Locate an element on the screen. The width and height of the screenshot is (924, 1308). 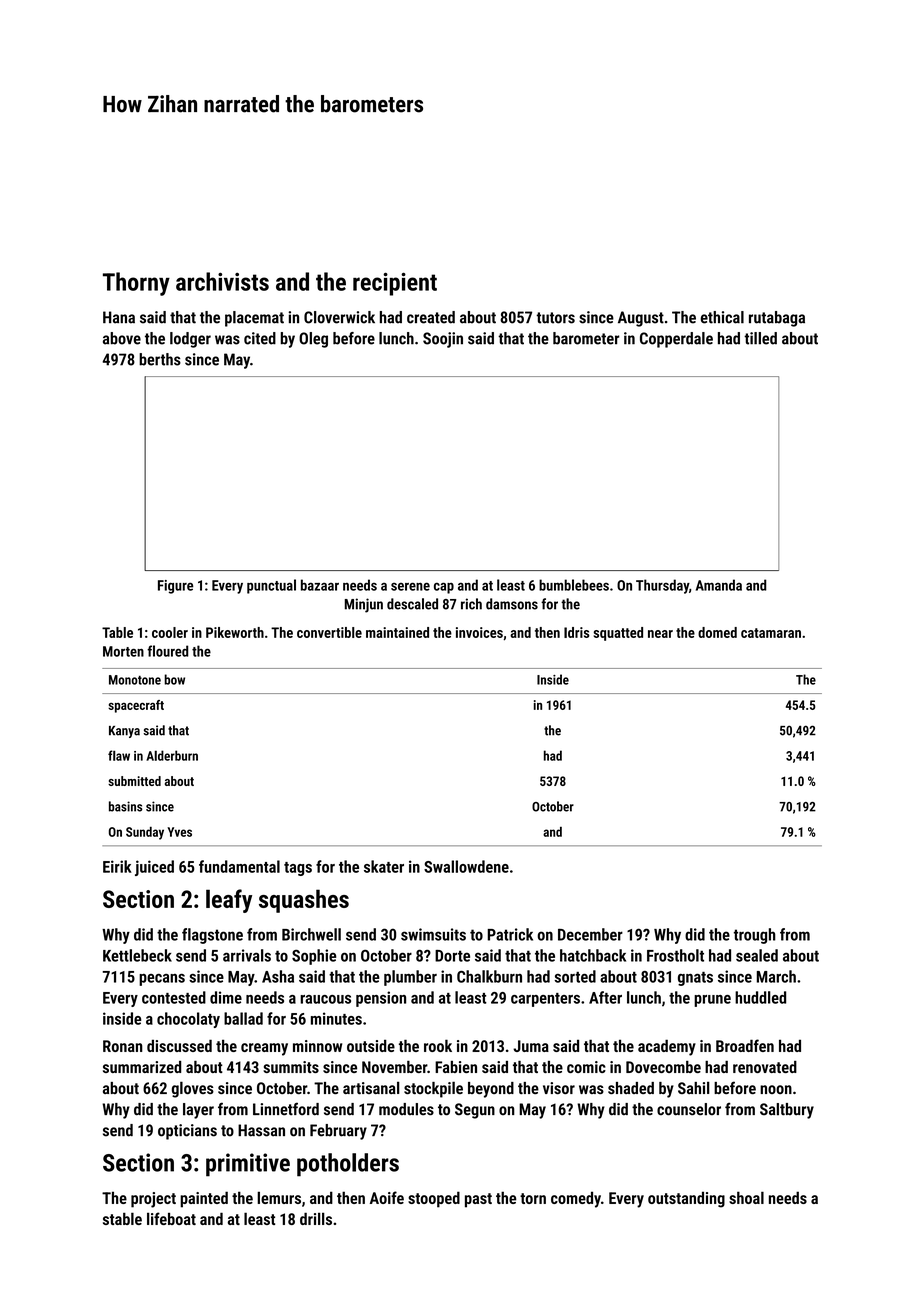
stooped is located at coordinates (434, 1199).
